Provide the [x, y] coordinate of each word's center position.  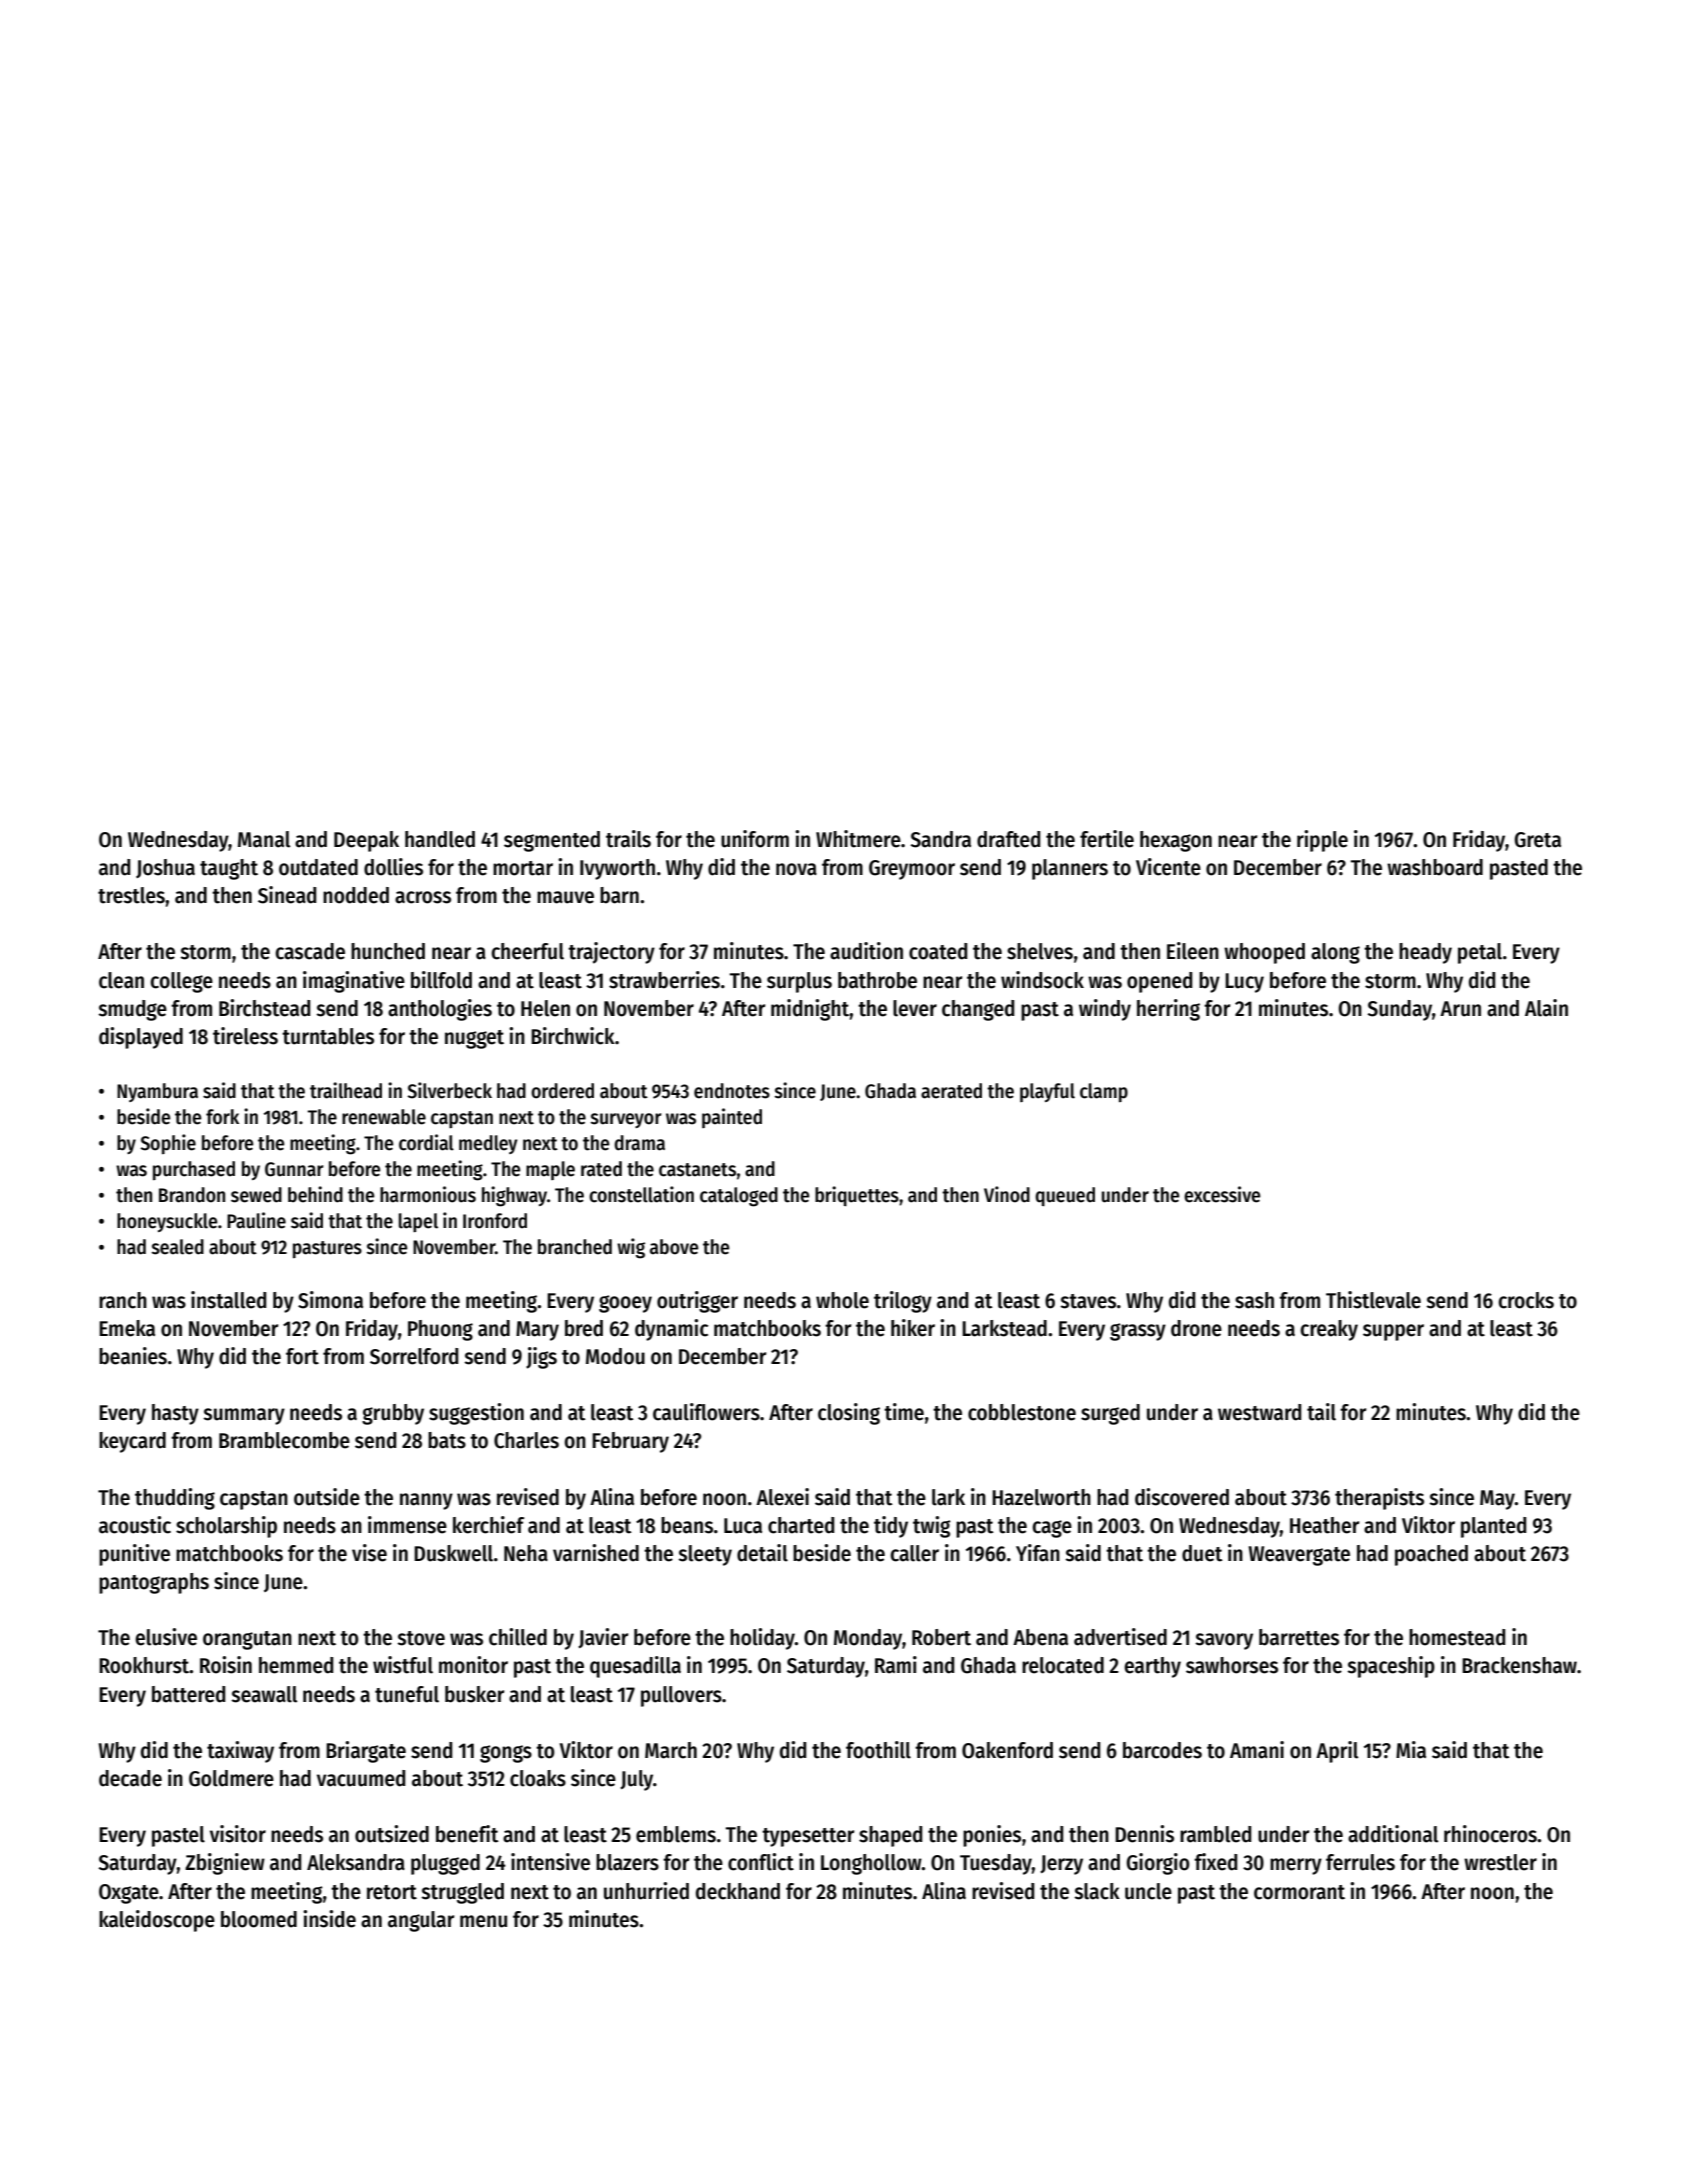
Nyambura [157, 1092]
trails [628, 839]
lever [915, 1008]
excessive [1222, 1194]
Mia [1411, 1750]
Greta [1537, 840]
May [1497, 1500]
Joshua [165, 868]
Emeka [127, 1328]
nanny [426, 1501]
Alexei [782, 1497]
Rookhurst [144, 1665]
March [671, 1750]
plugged [445, 1864]
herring [1168, 1010]
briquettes [857, 1196]
